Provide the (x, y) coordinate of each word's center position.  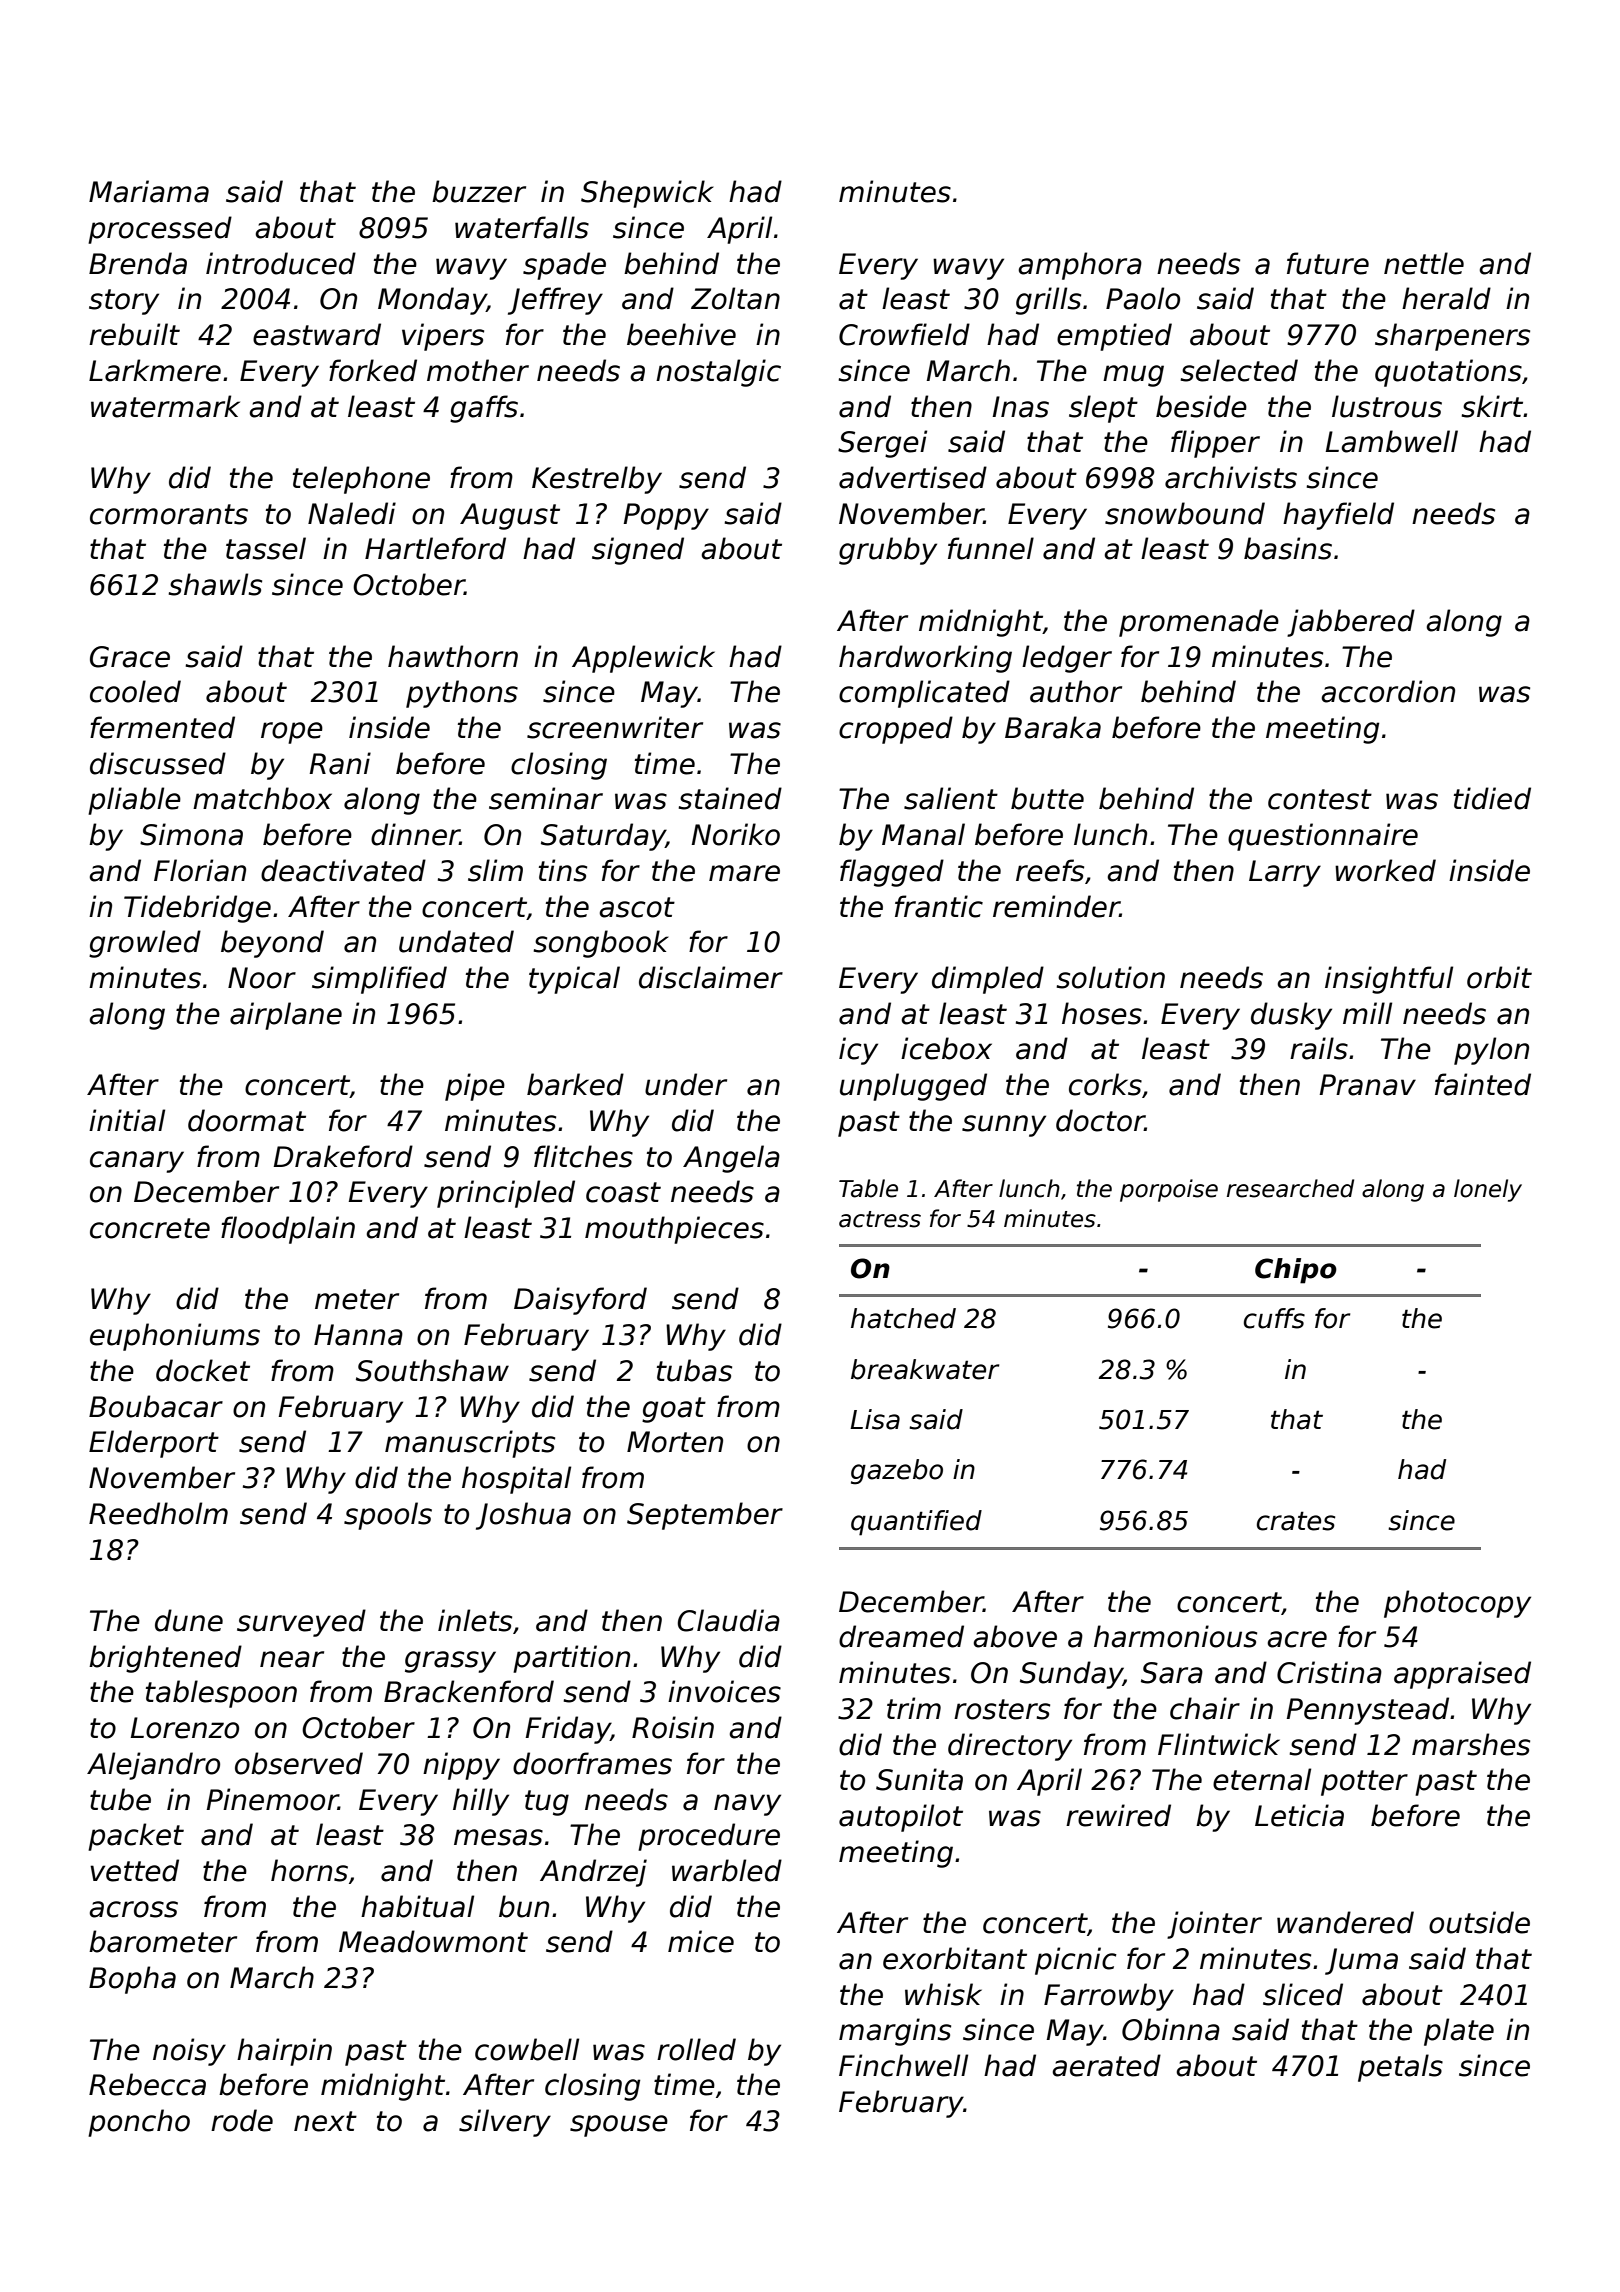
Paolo (1143, 298)
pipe (475, 1087)
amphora (1080, 266)
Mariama (149, 191)
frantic (939, 906)
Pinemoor (272, 1799)
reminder (1056, 906)
